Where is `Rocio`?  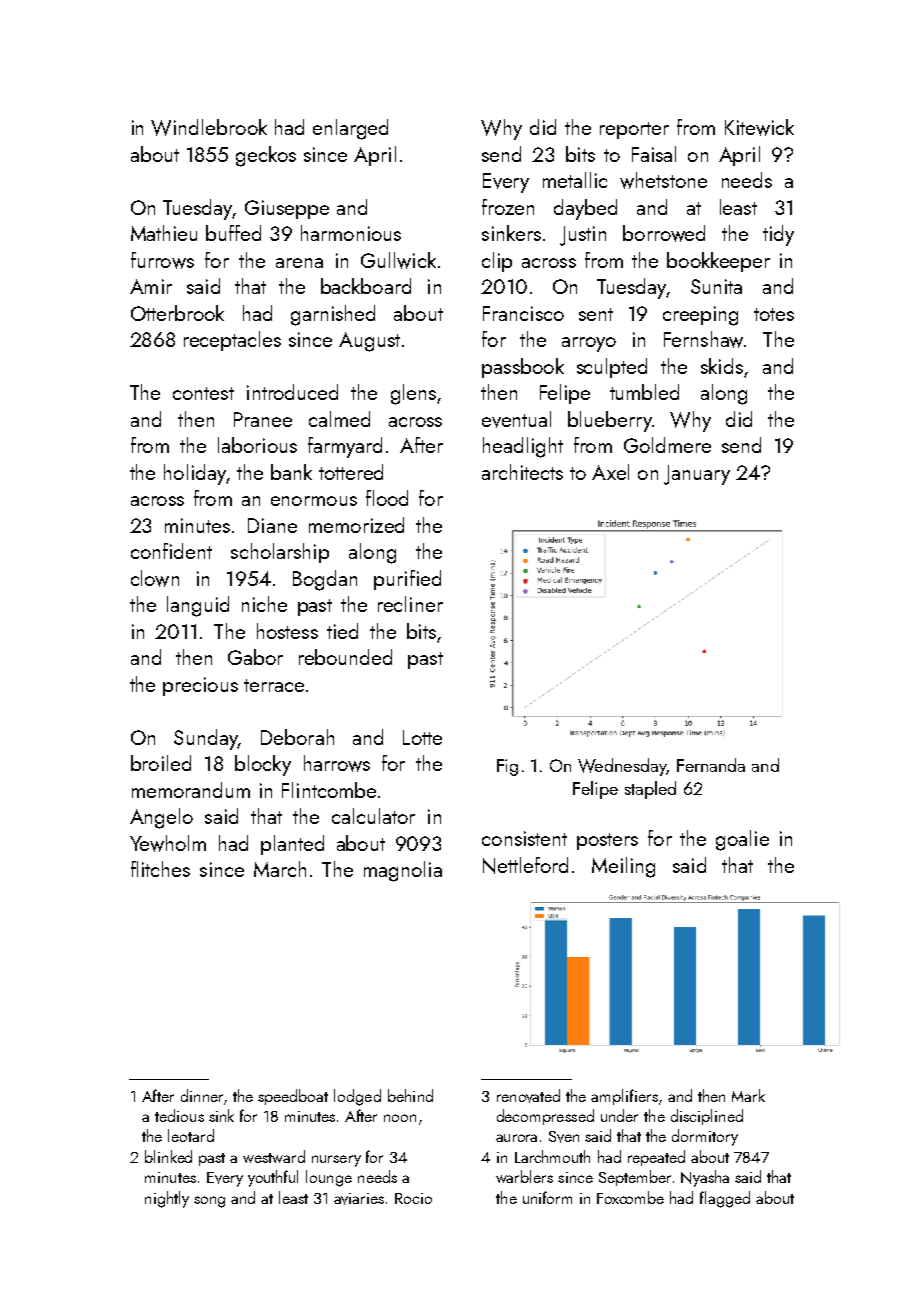
Rocio is located at coordinates (413, 1198).
